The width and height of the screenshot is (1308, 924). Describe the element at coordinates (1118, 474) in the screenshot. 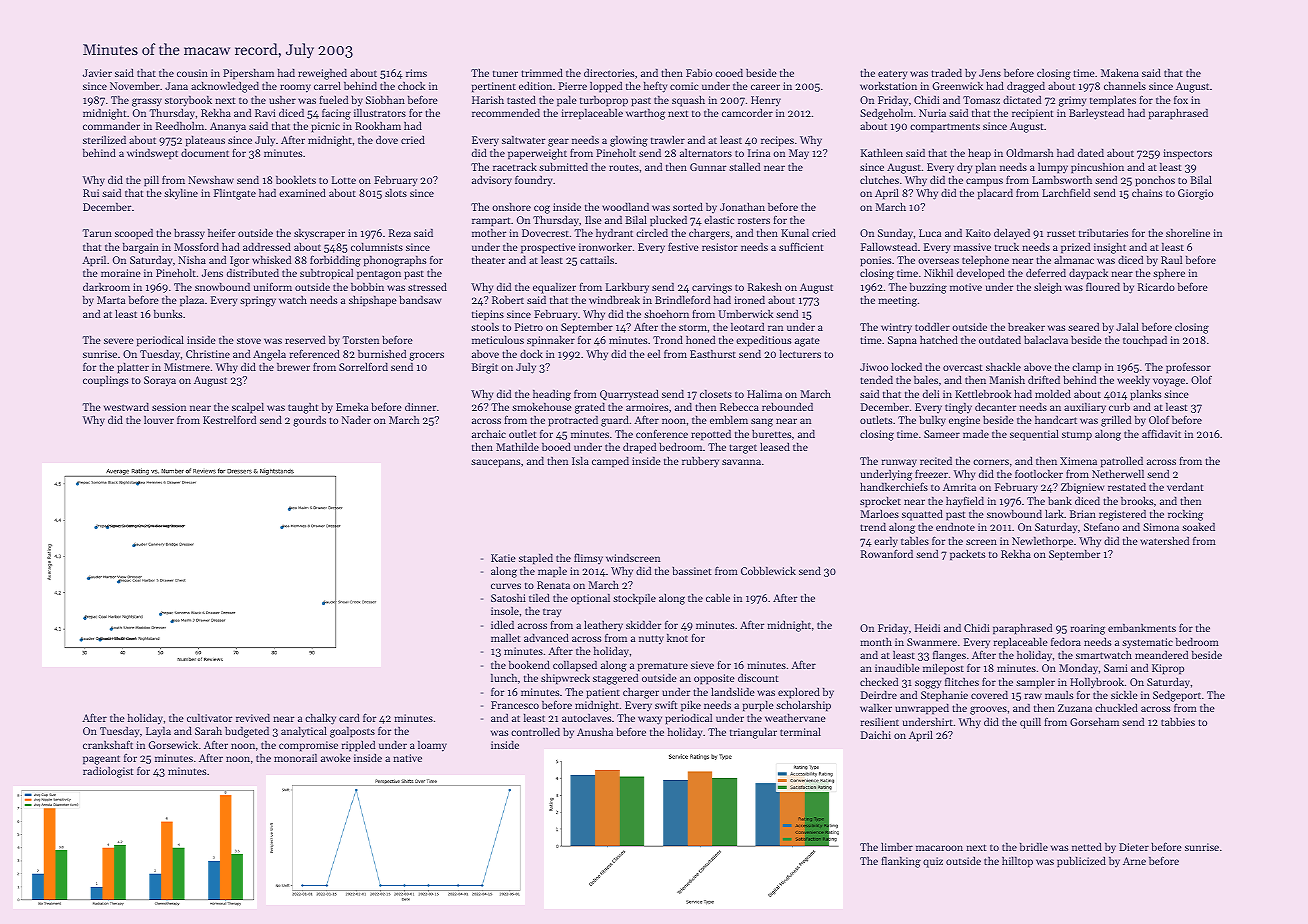

I see `Netherwell` at that location.
